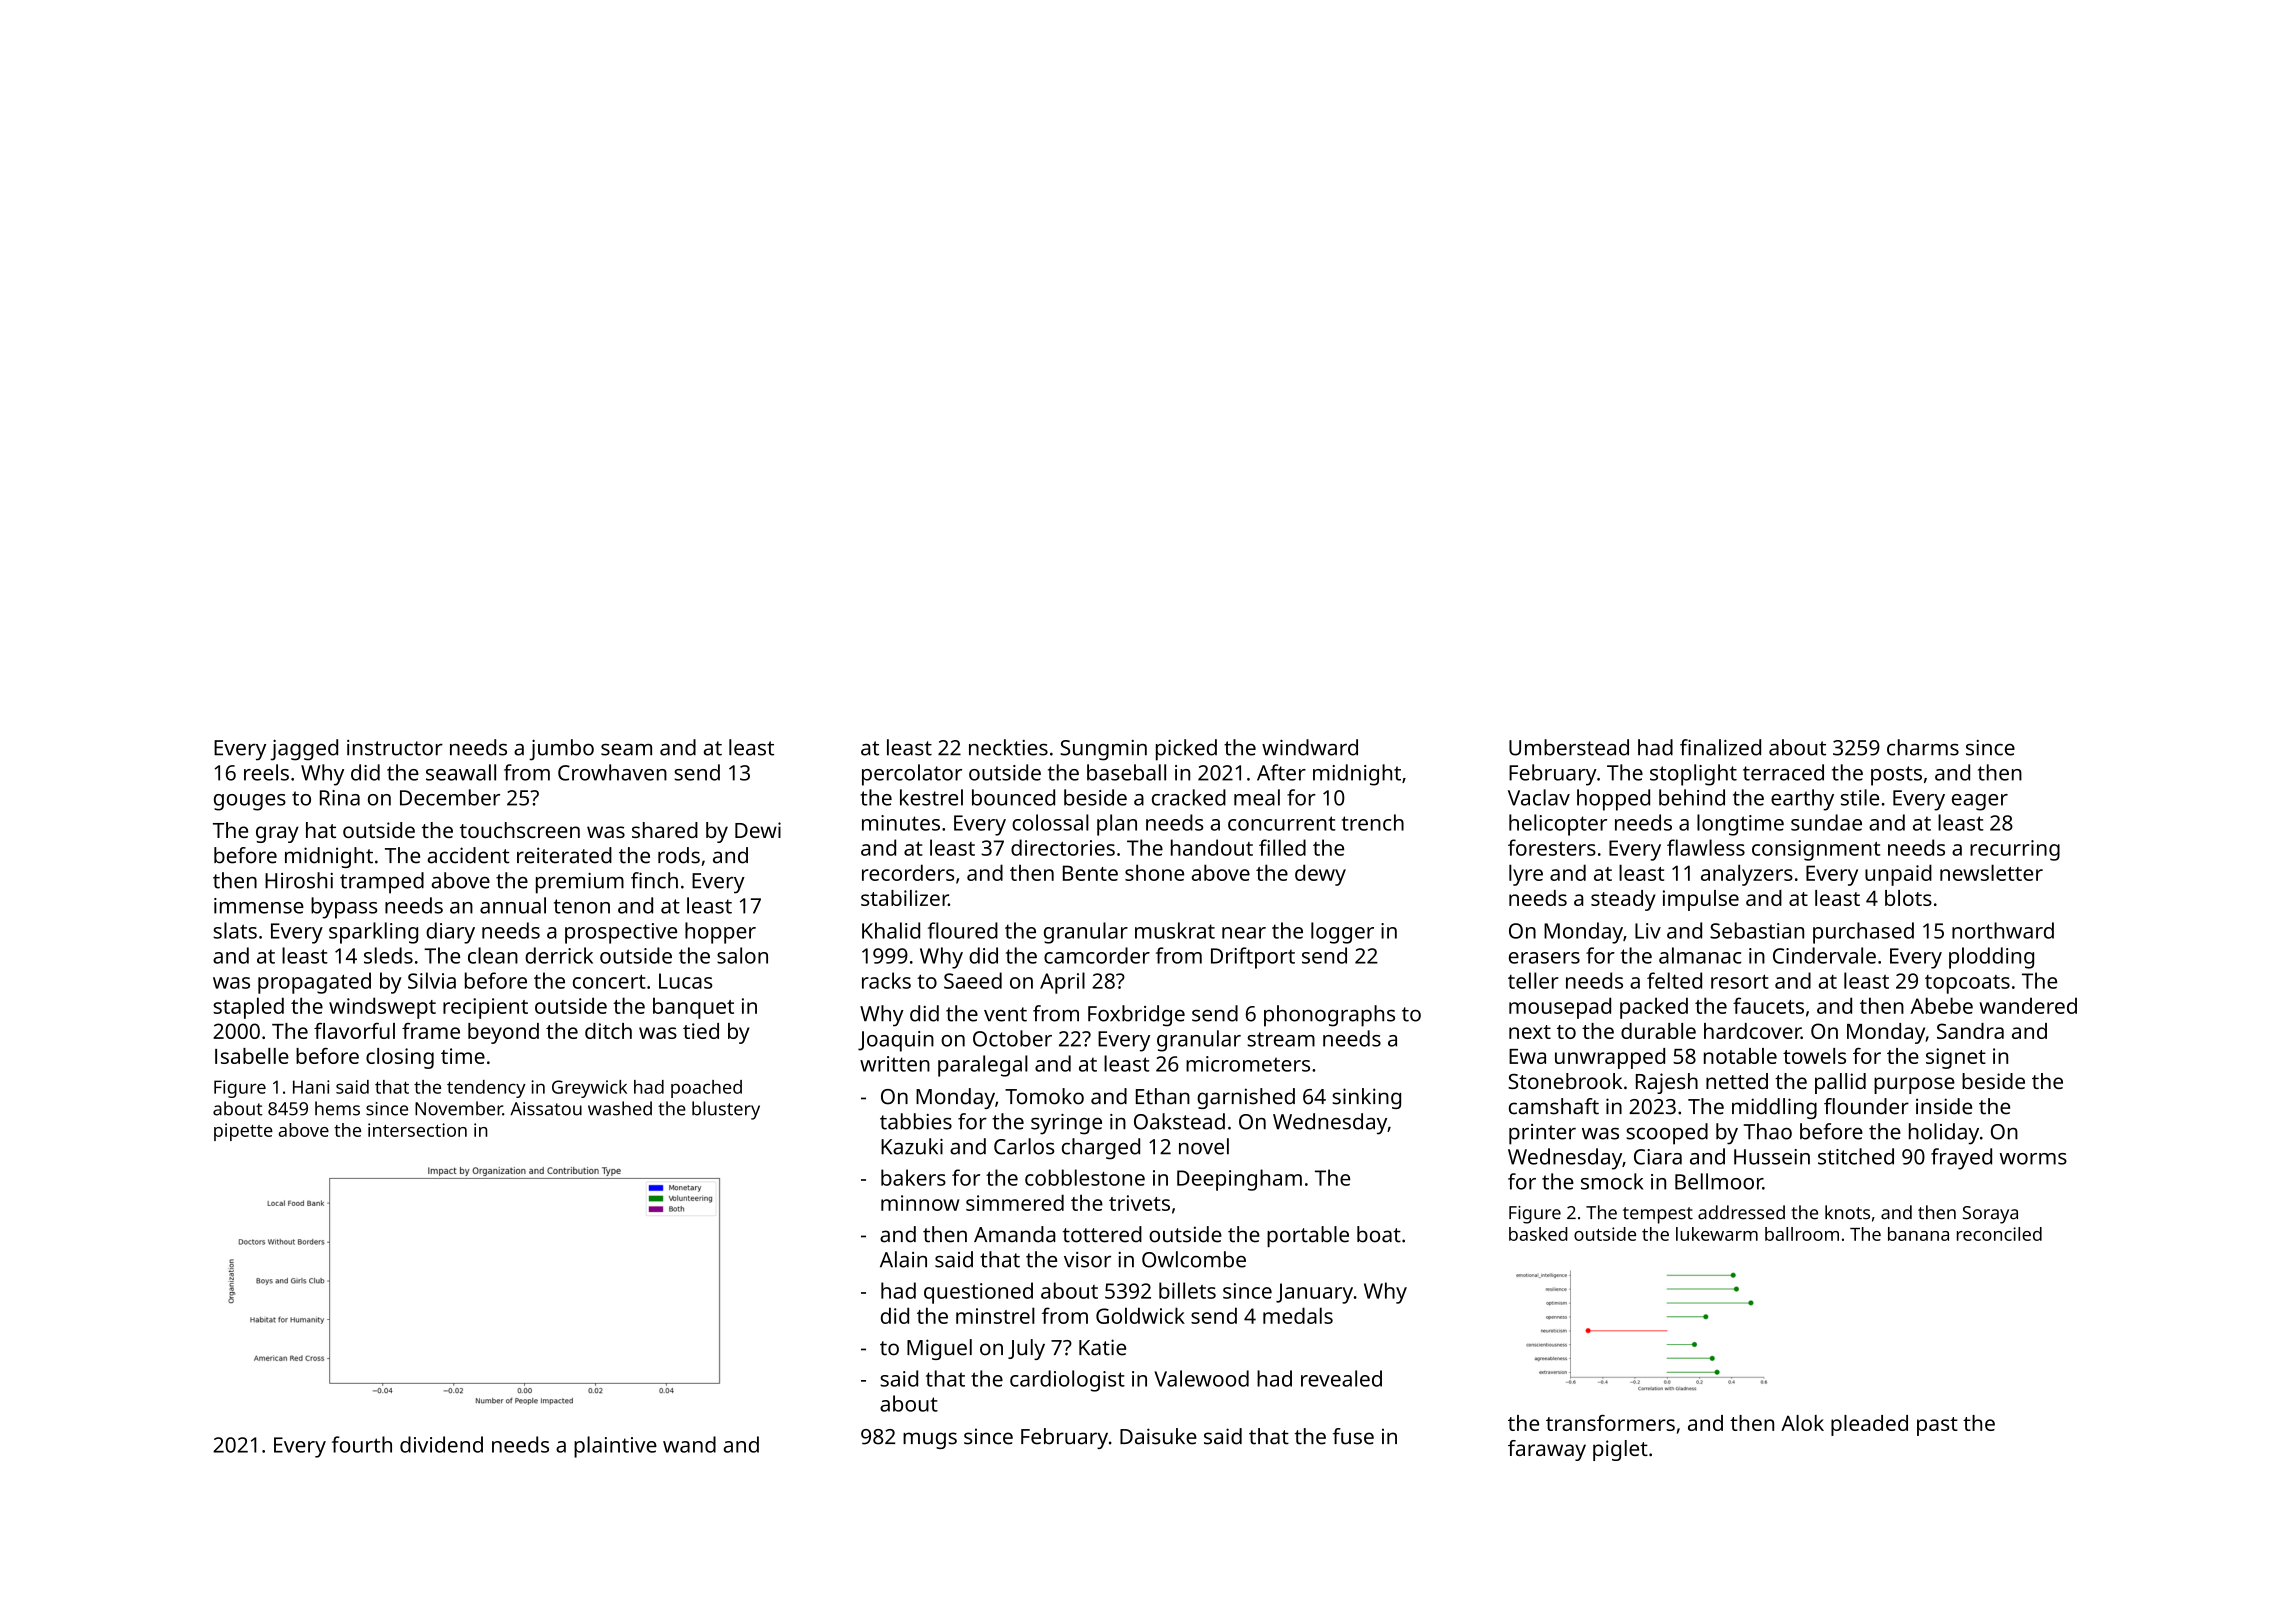 The width and height of the image is (2292, 1620). I want to click on pallid, so click(1840, 1083).
